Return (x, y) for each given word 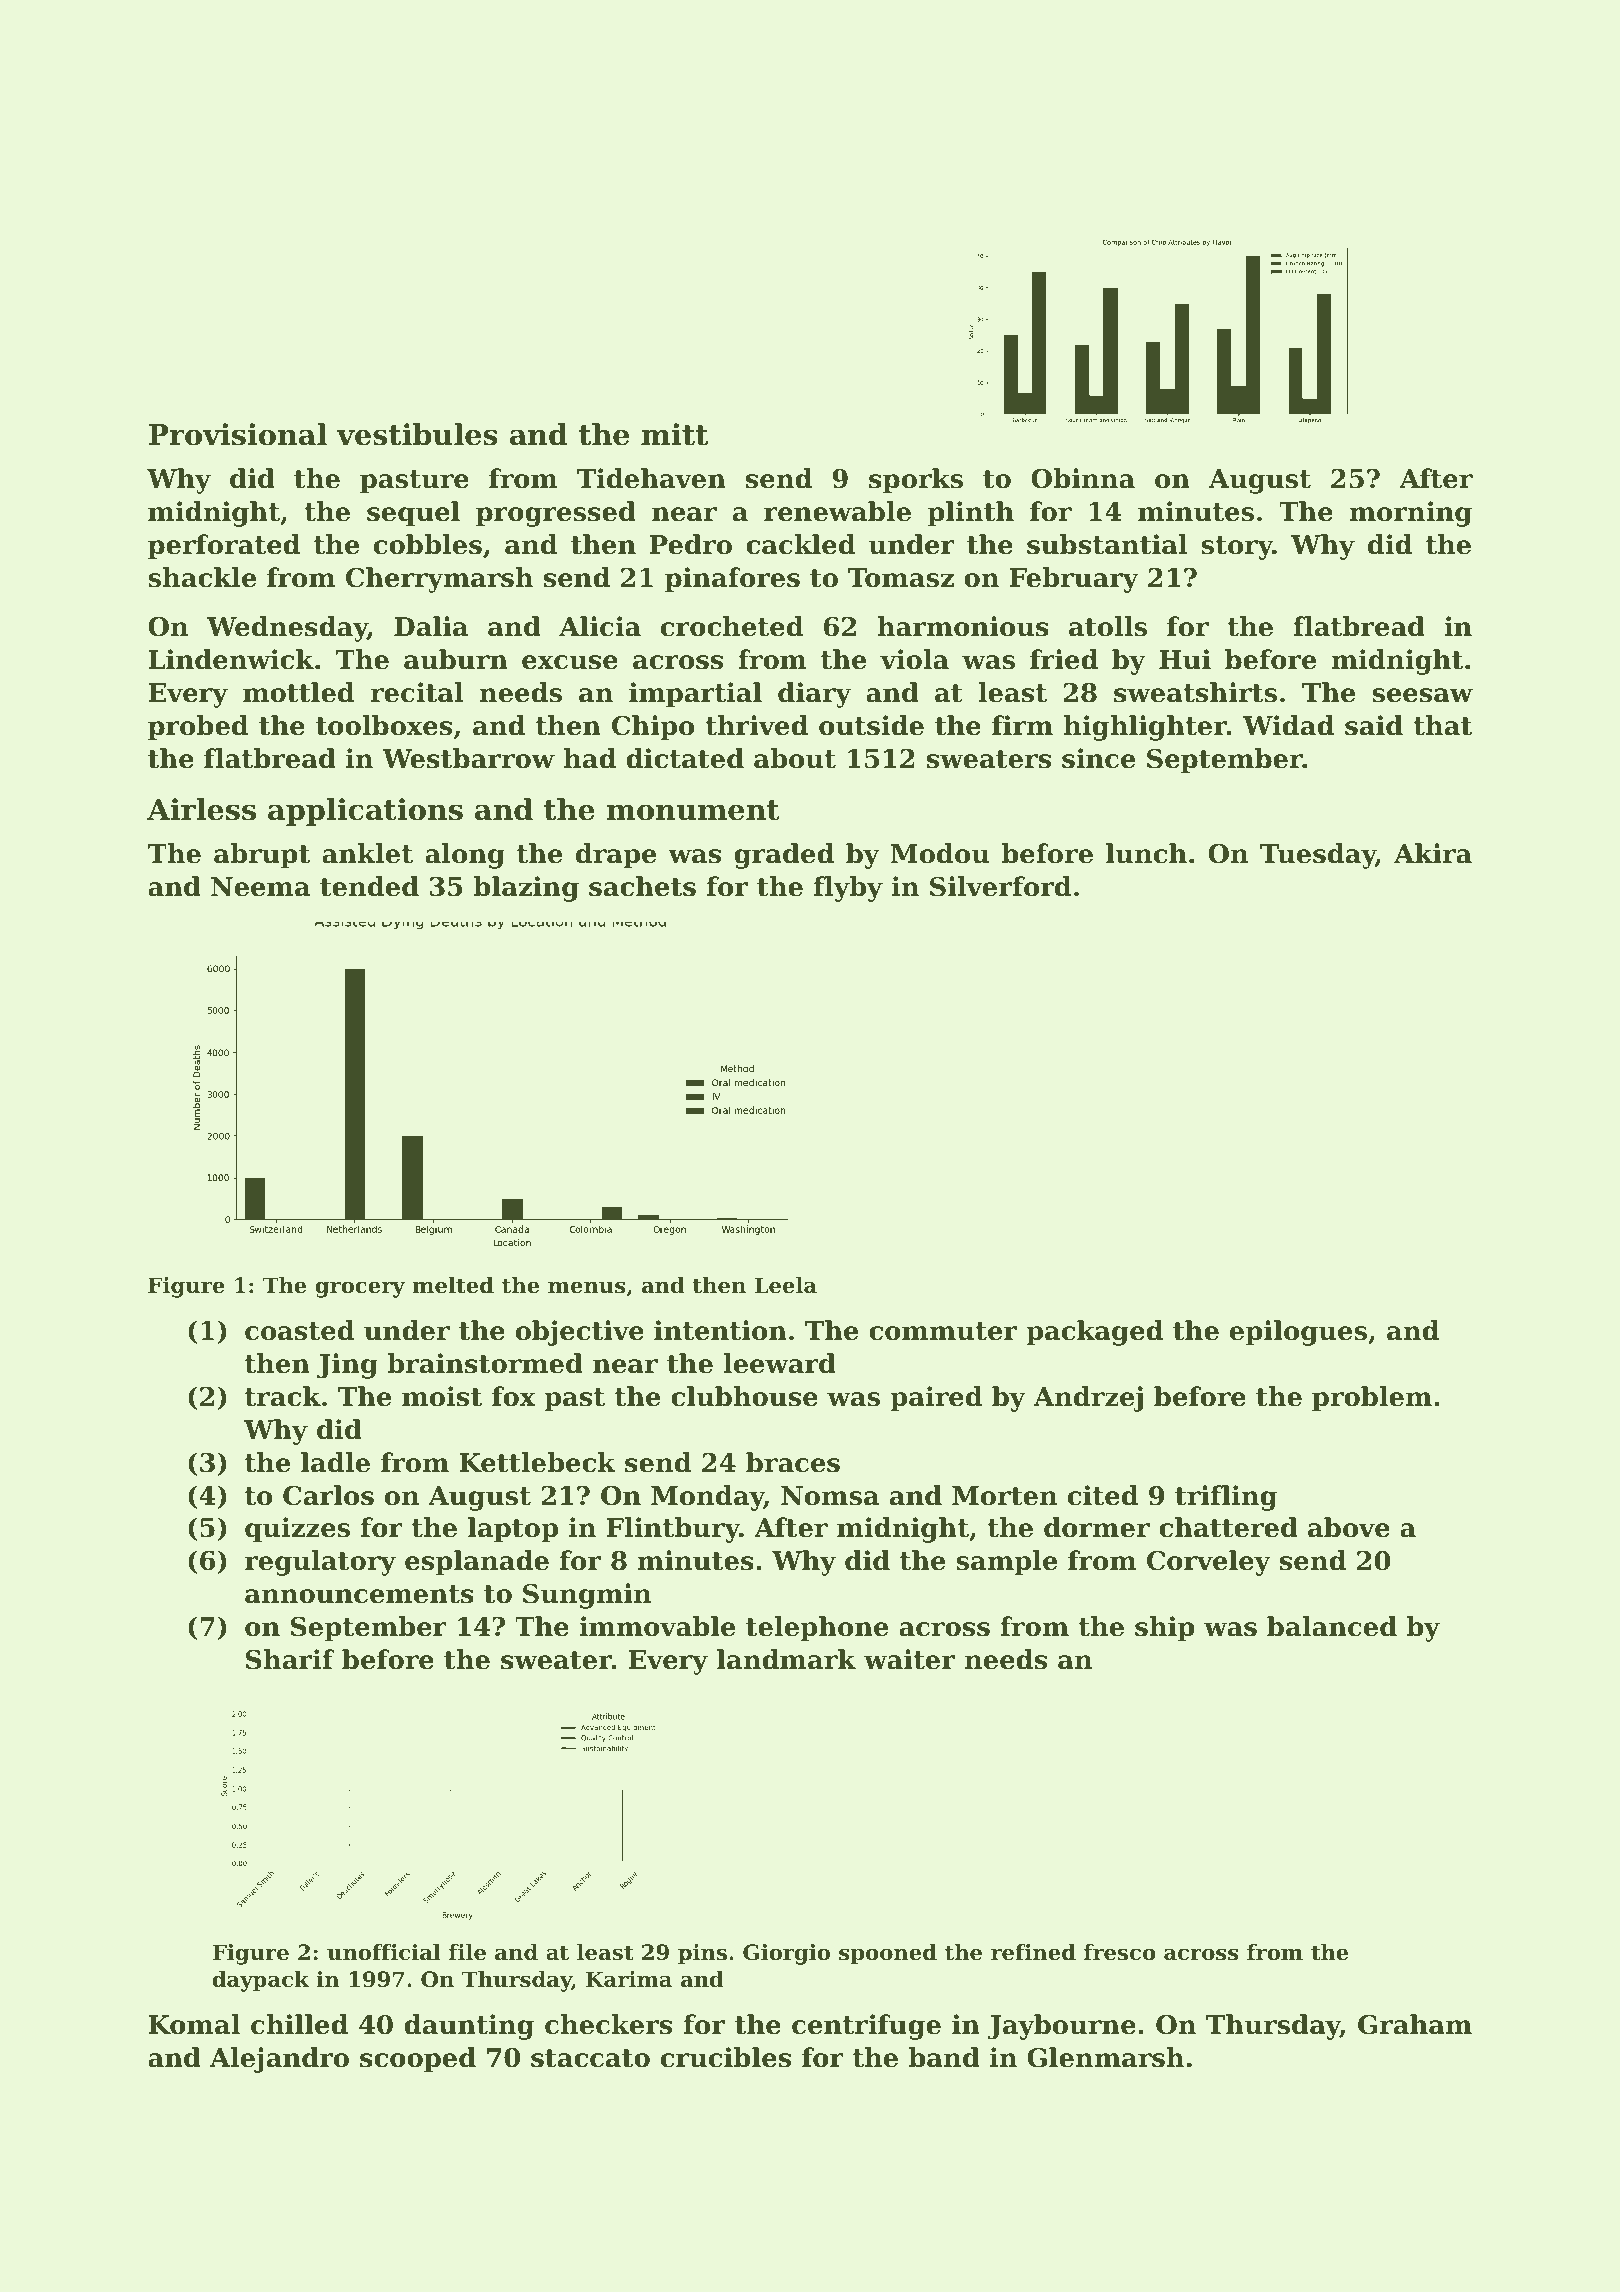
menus (587, 1287)
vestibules (417, 434)
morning (1410, 514)
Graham (1415, 2024)
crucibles (726, 2057)
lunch (1146, 853)
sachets (642, 886)
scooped (418, 2060)
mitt (674, 434)
